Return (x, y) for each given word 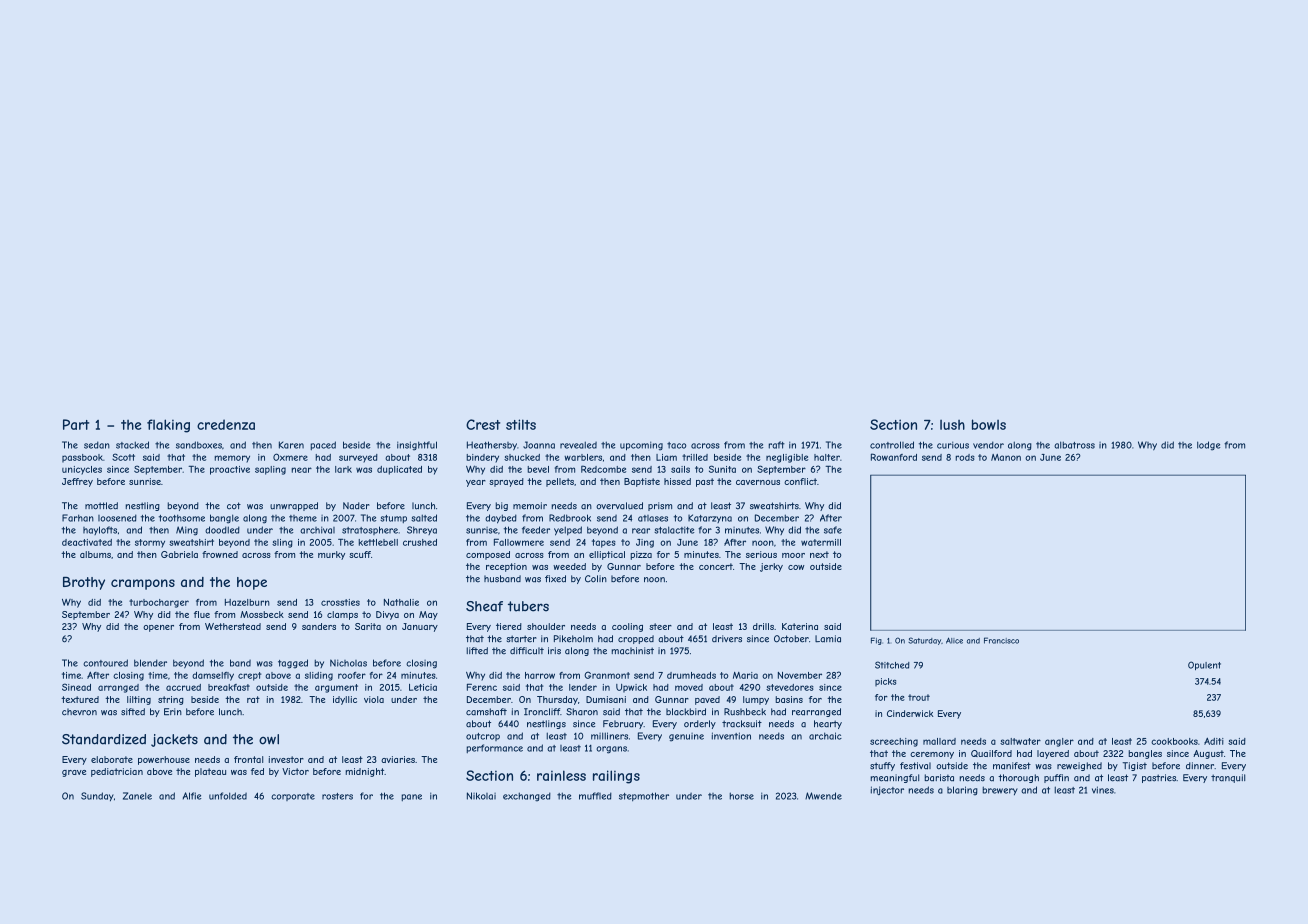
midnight (365, 772)
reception (506, 567)
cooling (627, 627)
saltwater (1020, 741)
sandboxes (199, 445)
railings (616, 777)
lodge (1209, 446)
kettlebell (378, 542)
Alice (954, 640)
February (623, 724)
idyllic (345, 700)
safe (833, 530)
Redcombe (603, 469)
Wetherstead (233, 626)
